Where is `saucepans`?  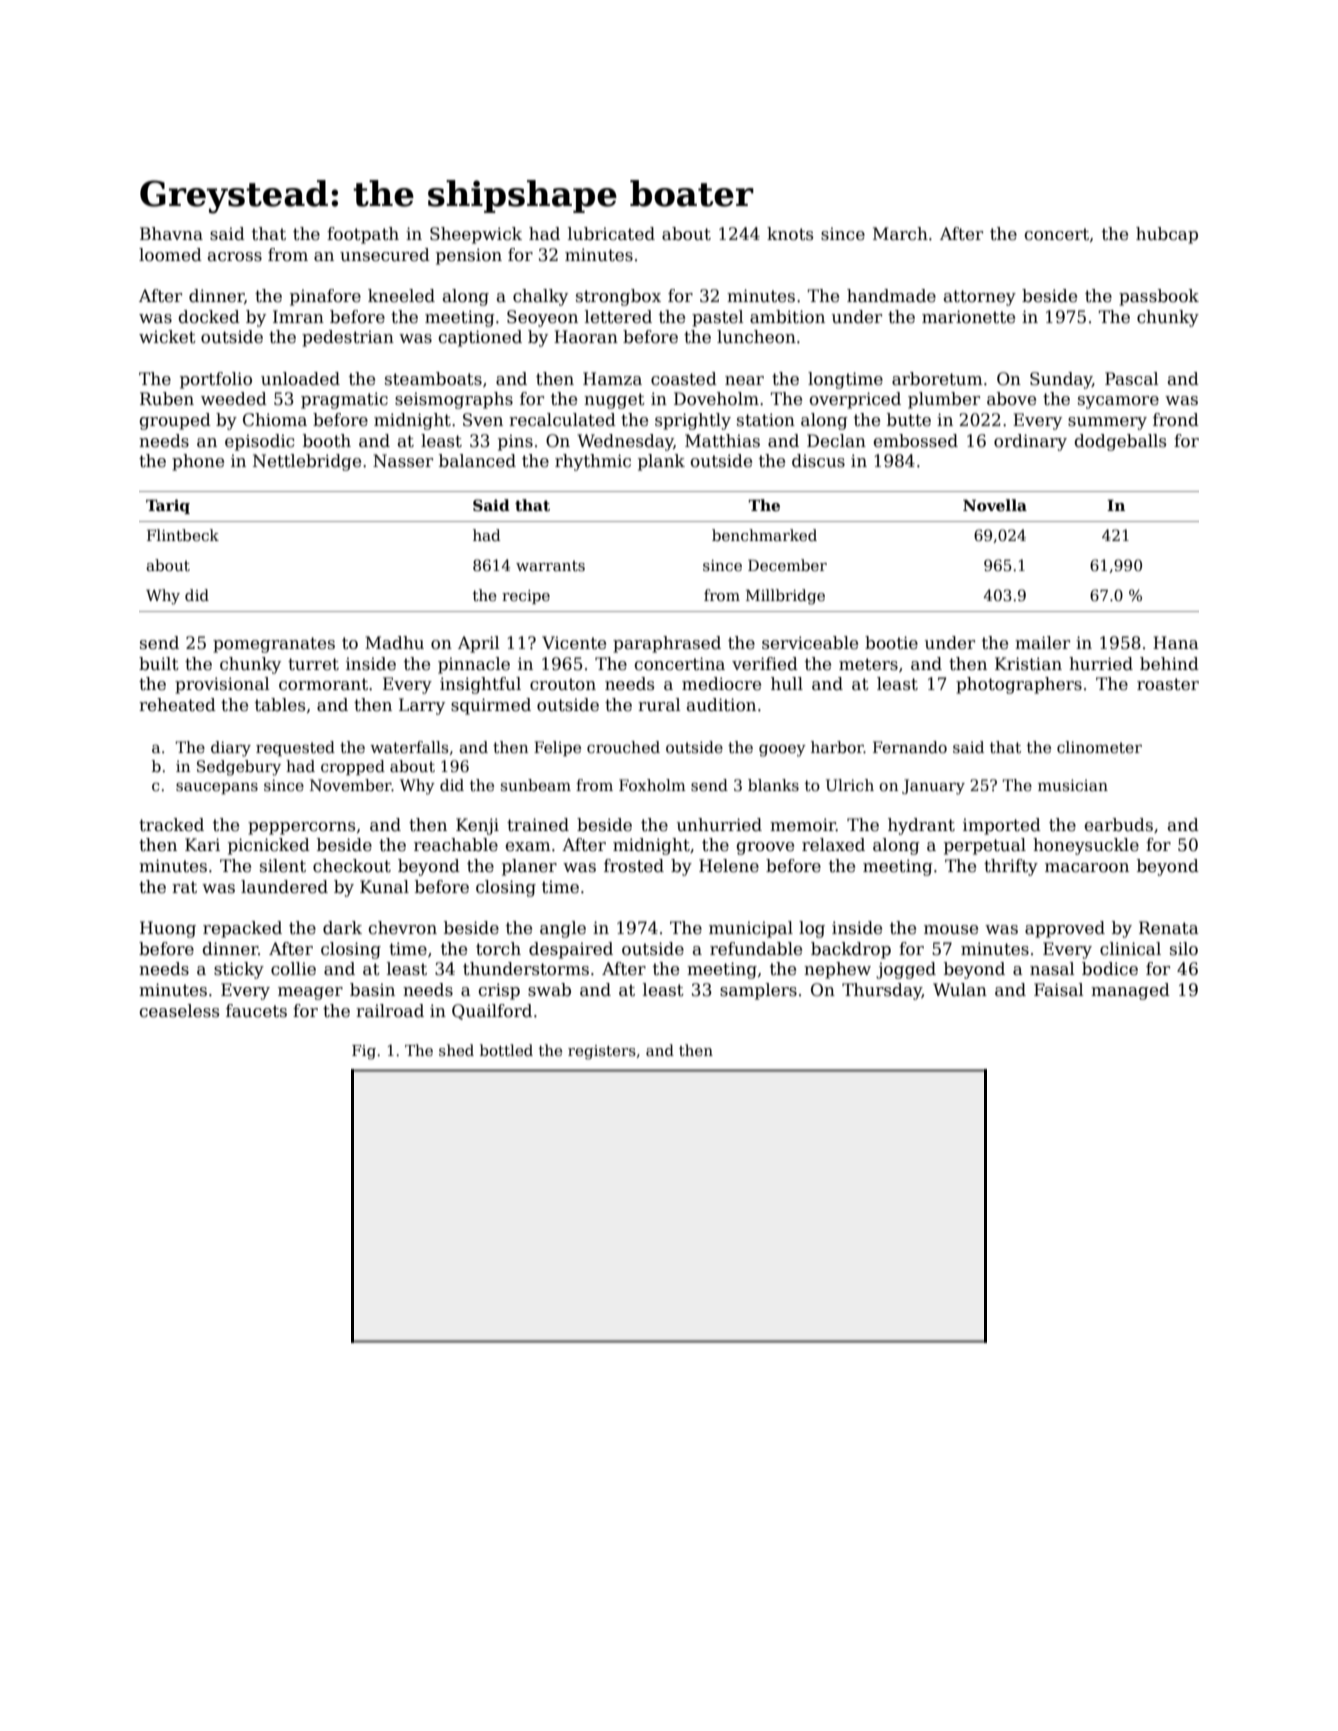 saucepans is located at coordinates (217, 788).
